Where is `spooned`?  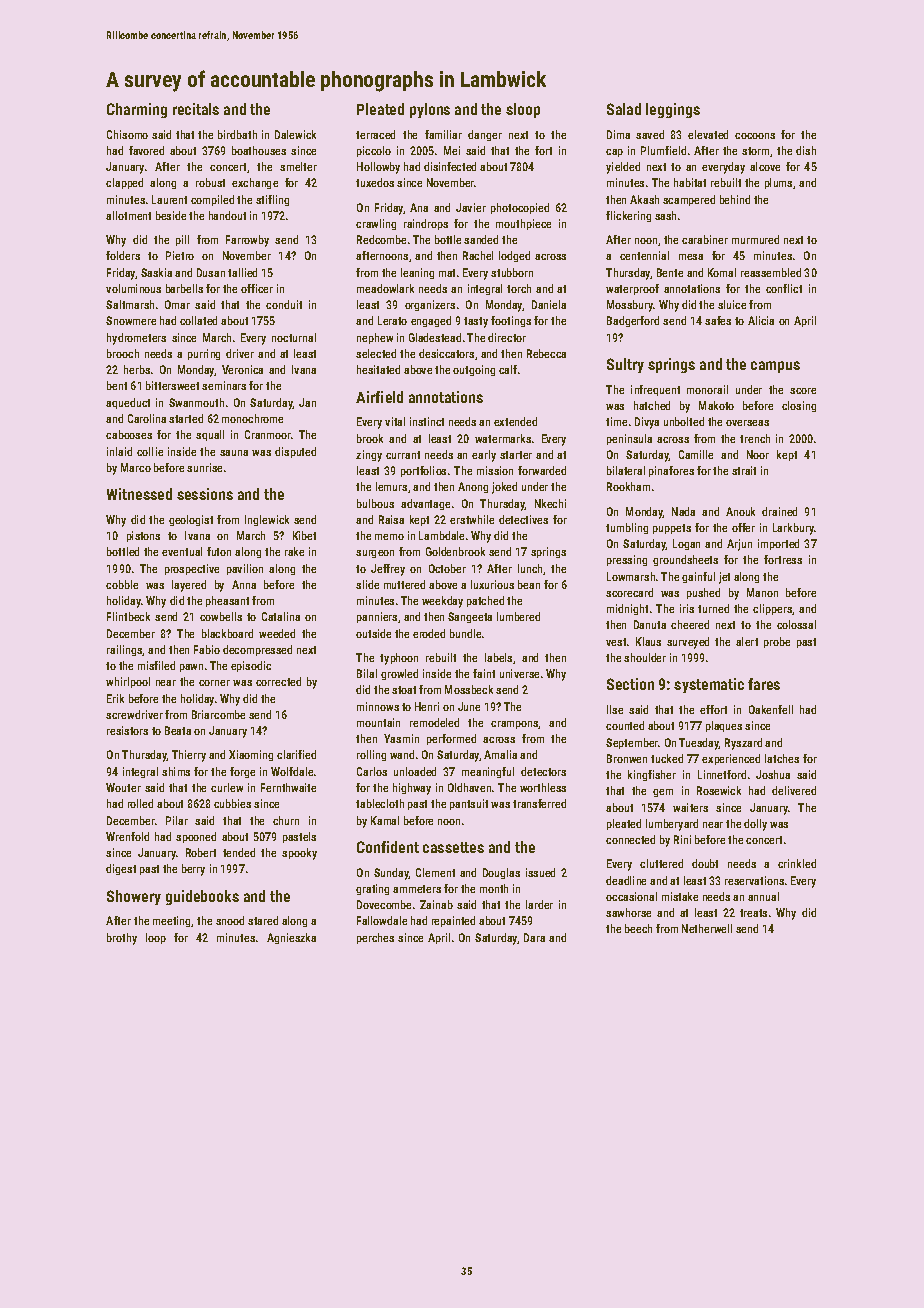 spooned is located at coordinates (196, 837).
